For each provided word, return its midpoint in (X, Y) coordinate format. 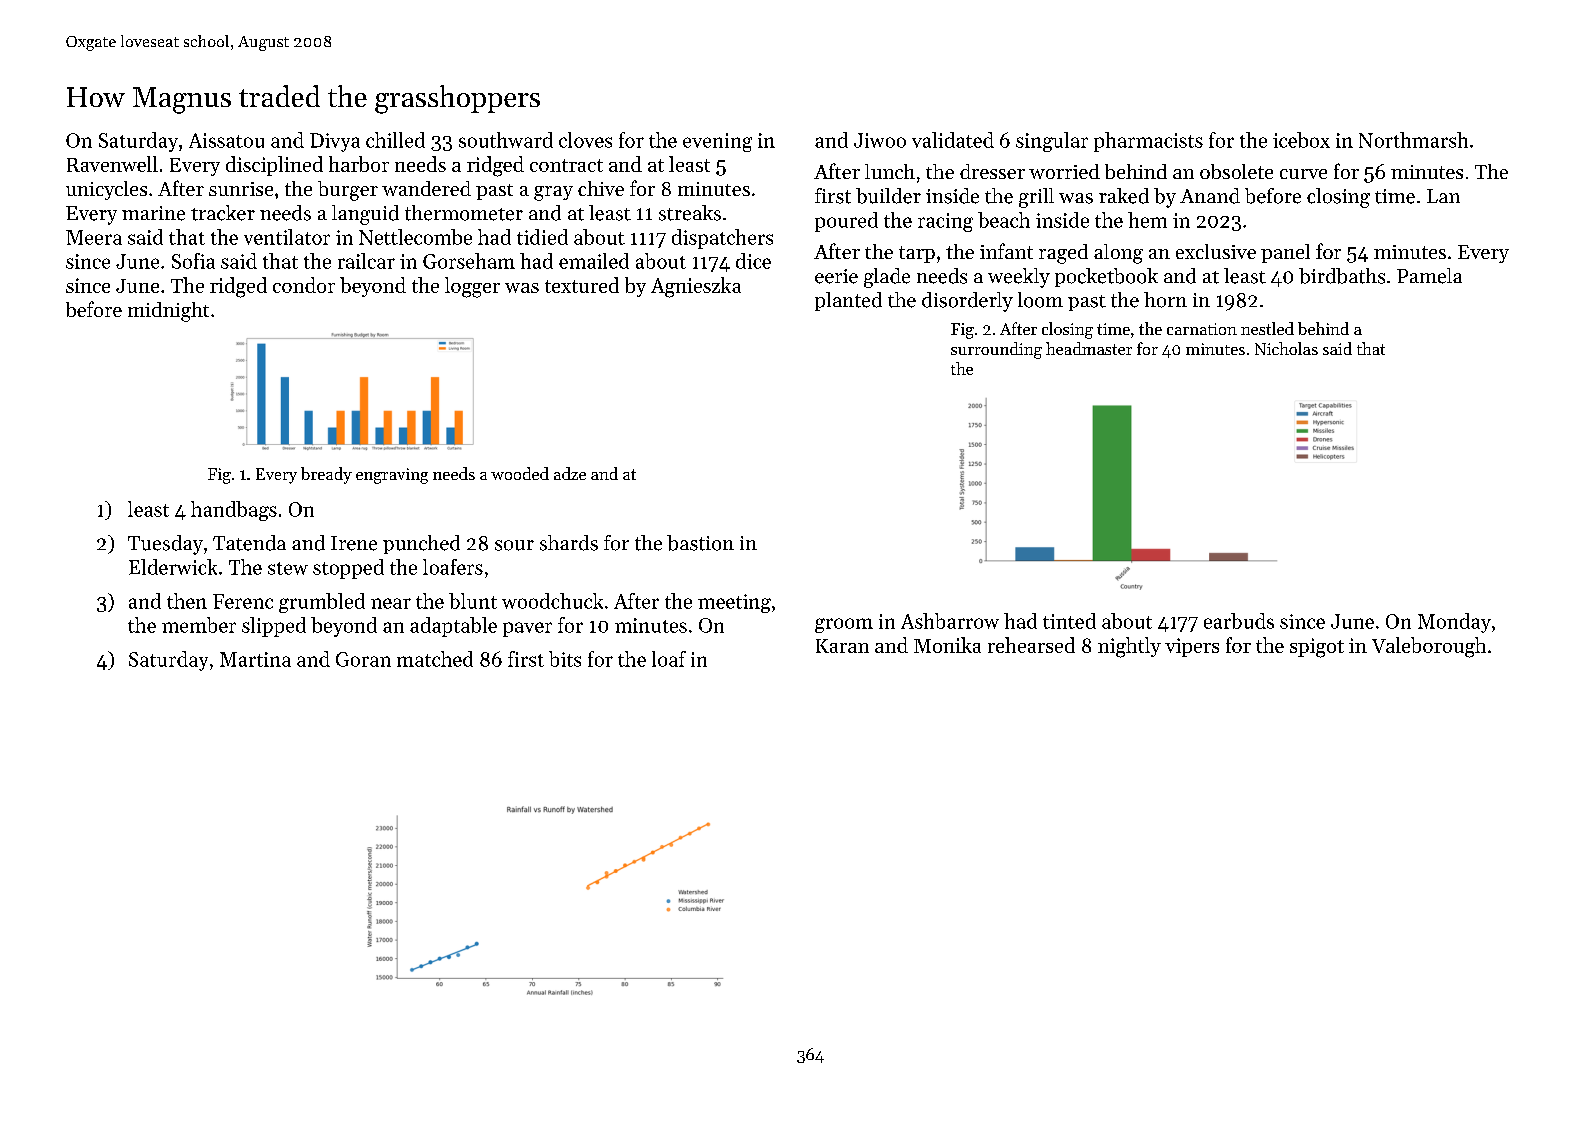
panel (1285, 253)
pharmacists (1148, 142)
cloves (585, 140)
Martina (255, 659)
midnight (168, 312)
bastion (700, 543)
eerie (836, 276)
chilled (395, 140)
